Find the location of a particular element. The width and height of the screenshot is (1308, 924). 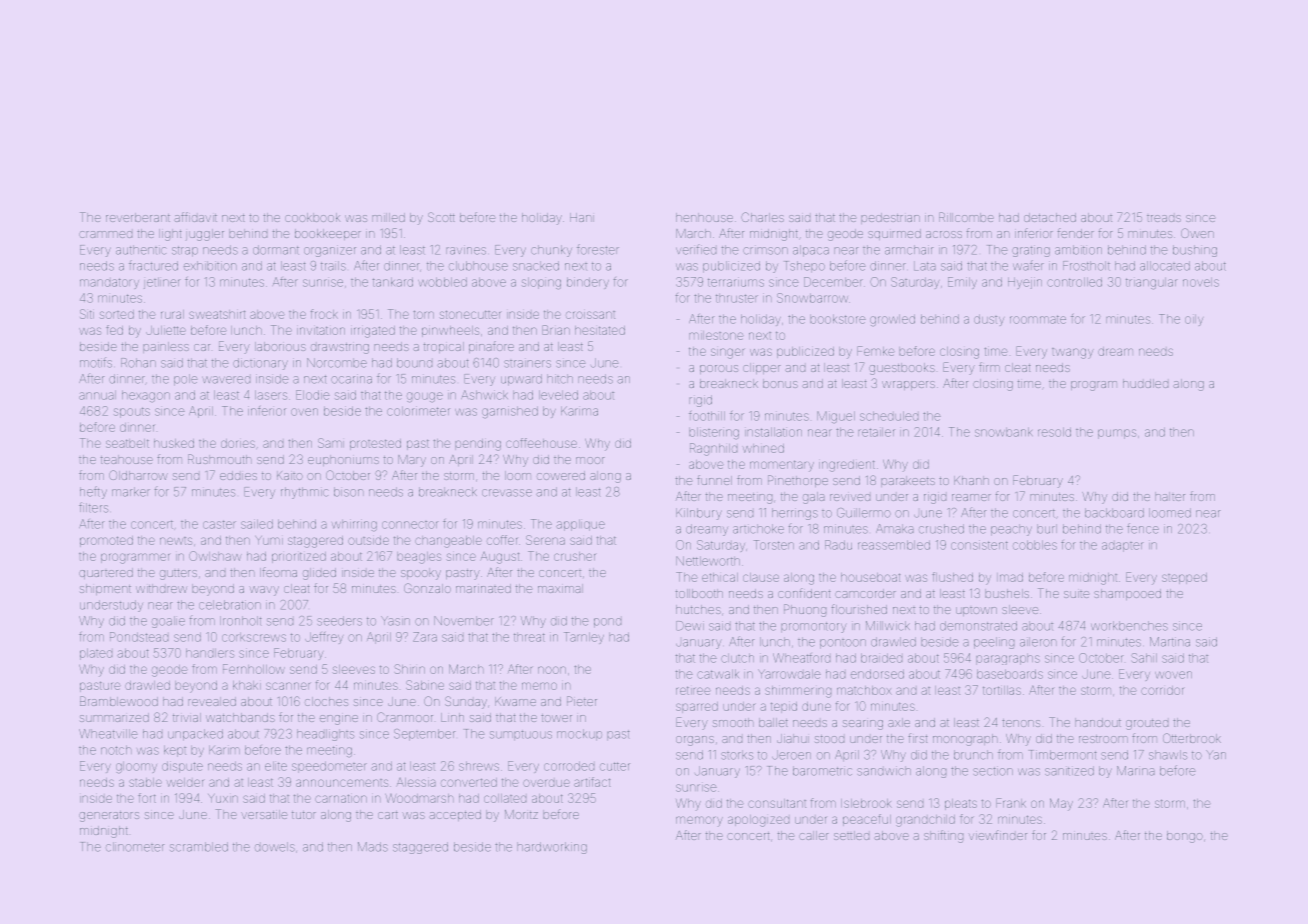

foothill is located at coordinates (707, 416).
